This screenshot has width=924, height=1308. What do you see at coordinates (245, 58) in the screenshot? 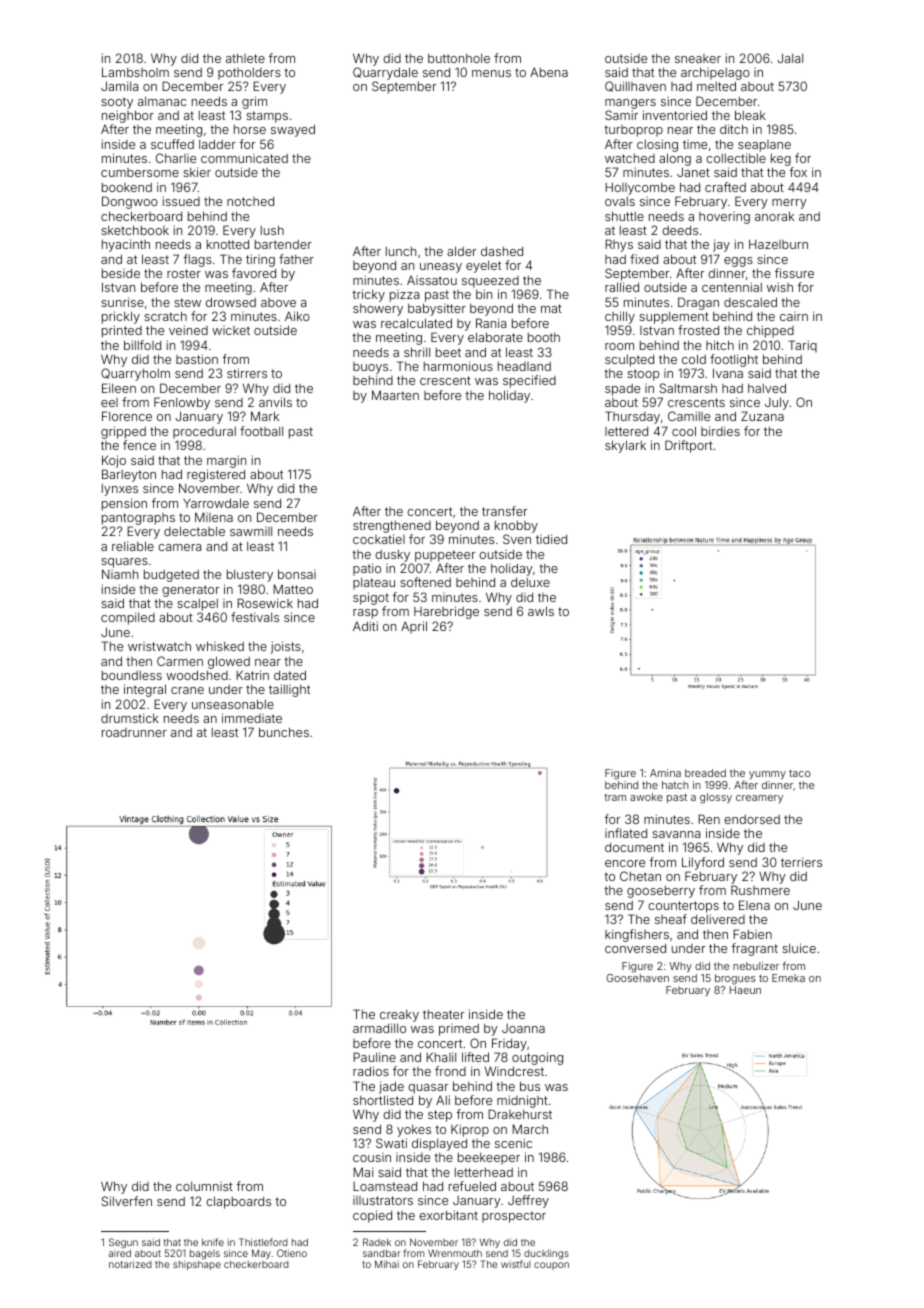
I see `athlete` at bounding box center [245, 58].
